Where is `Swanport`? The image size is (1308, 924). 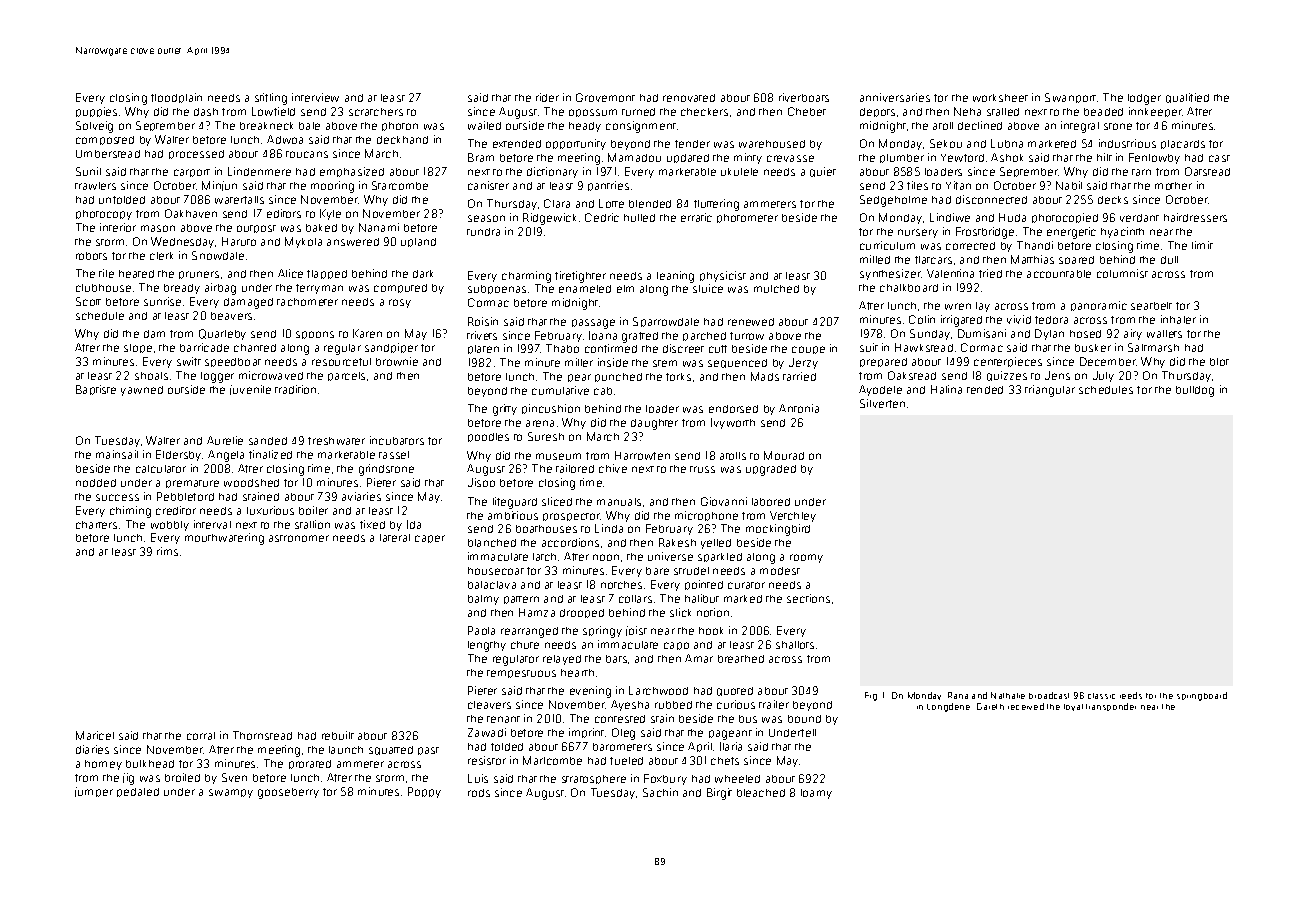 Swanport is located at coordinates (1070, 98).
